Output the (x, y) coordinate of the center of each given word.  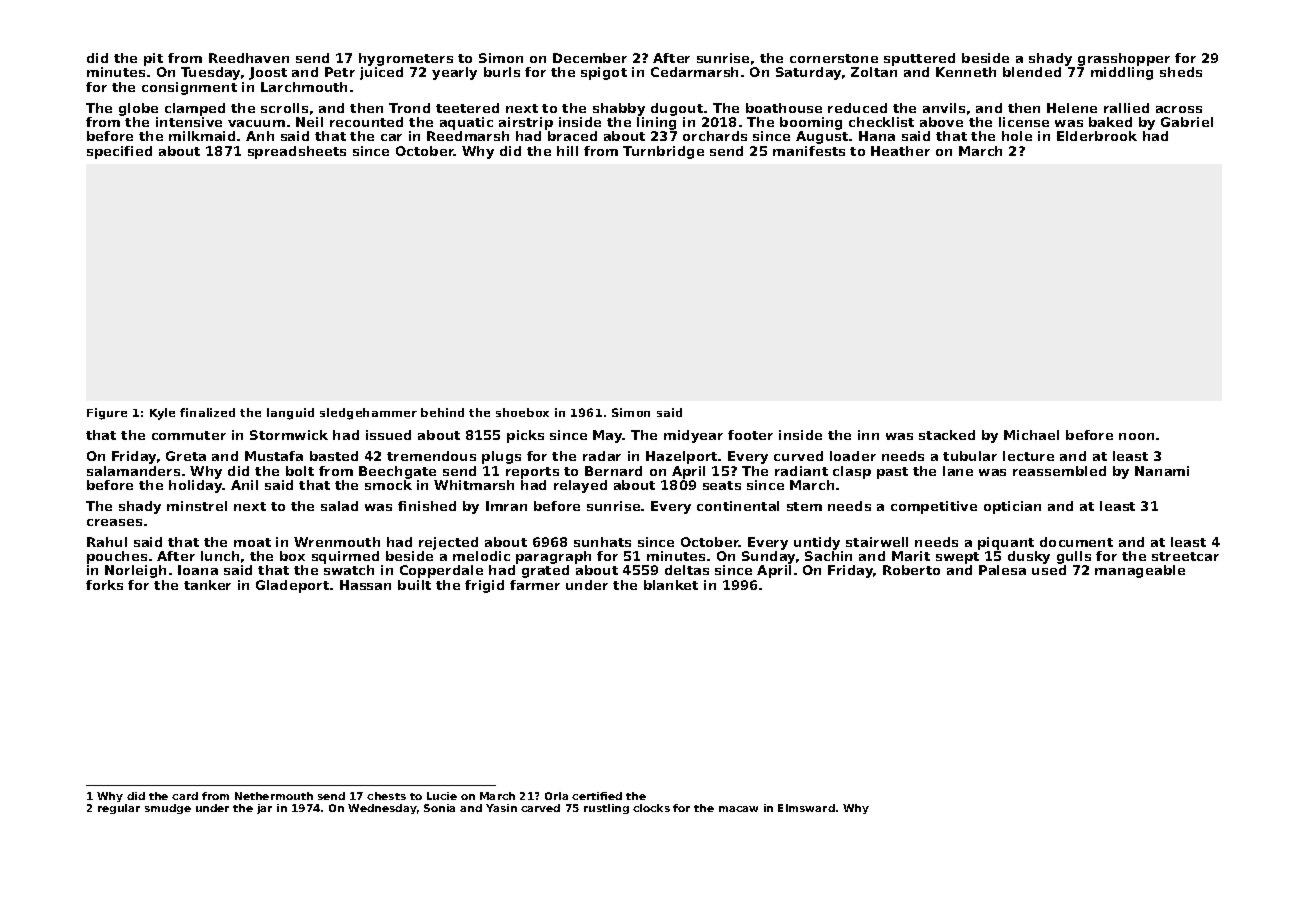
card (185, 796)
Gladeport (292, 586)
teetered (467, 108)
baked (1110, 122)
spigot (604, 73)
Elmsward (806, 808)
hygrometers (406, 59)
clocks (651, 808)
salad (339, 506)
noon (1136, 436)
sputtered (919, 59)
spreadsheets (297, 152)
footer (750, 435)
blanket (671, 585)
